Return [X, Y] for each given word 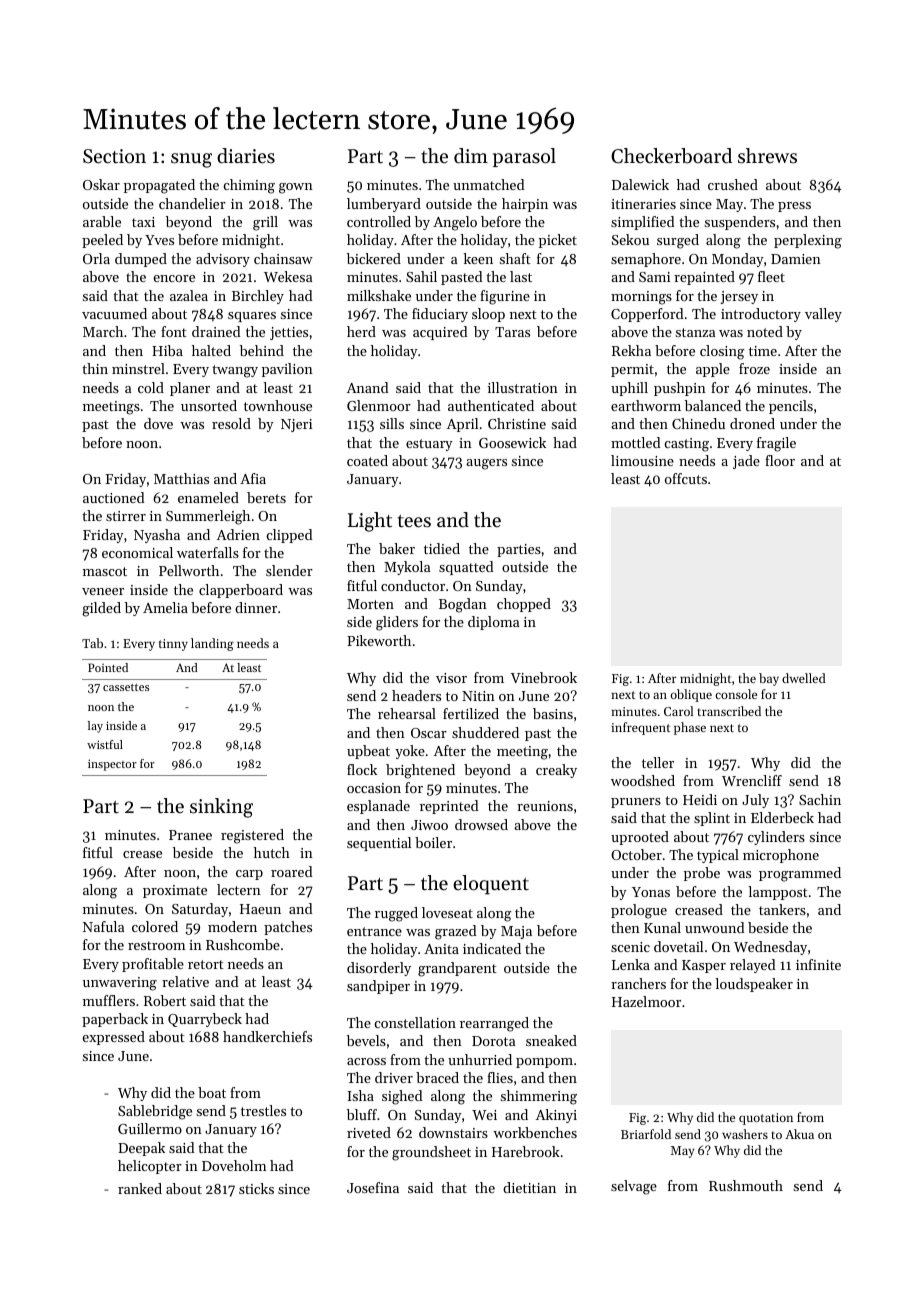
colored [155, 926]
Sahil [421, 276]
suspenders [740, 223]
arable [102, 221]
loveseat [447, 912]
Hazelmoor [646, 1001]
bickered [374, 258]
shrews [767, 156]
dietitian [529, 1187]
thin [95, 368]
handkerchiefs [267, 1036]
